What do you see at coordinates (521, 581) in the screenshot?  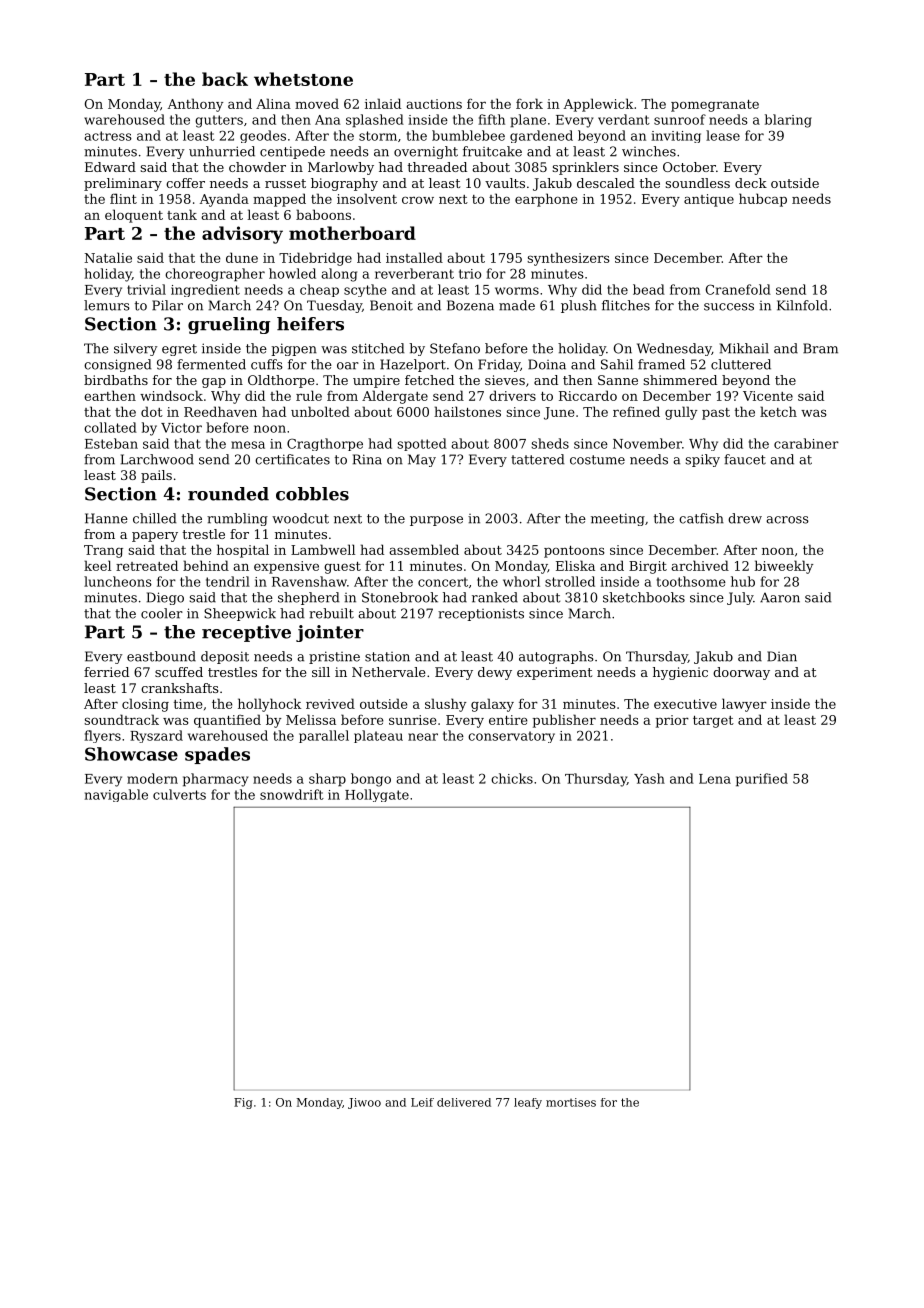 I see `whorl` at bounding box center [521, 581].
